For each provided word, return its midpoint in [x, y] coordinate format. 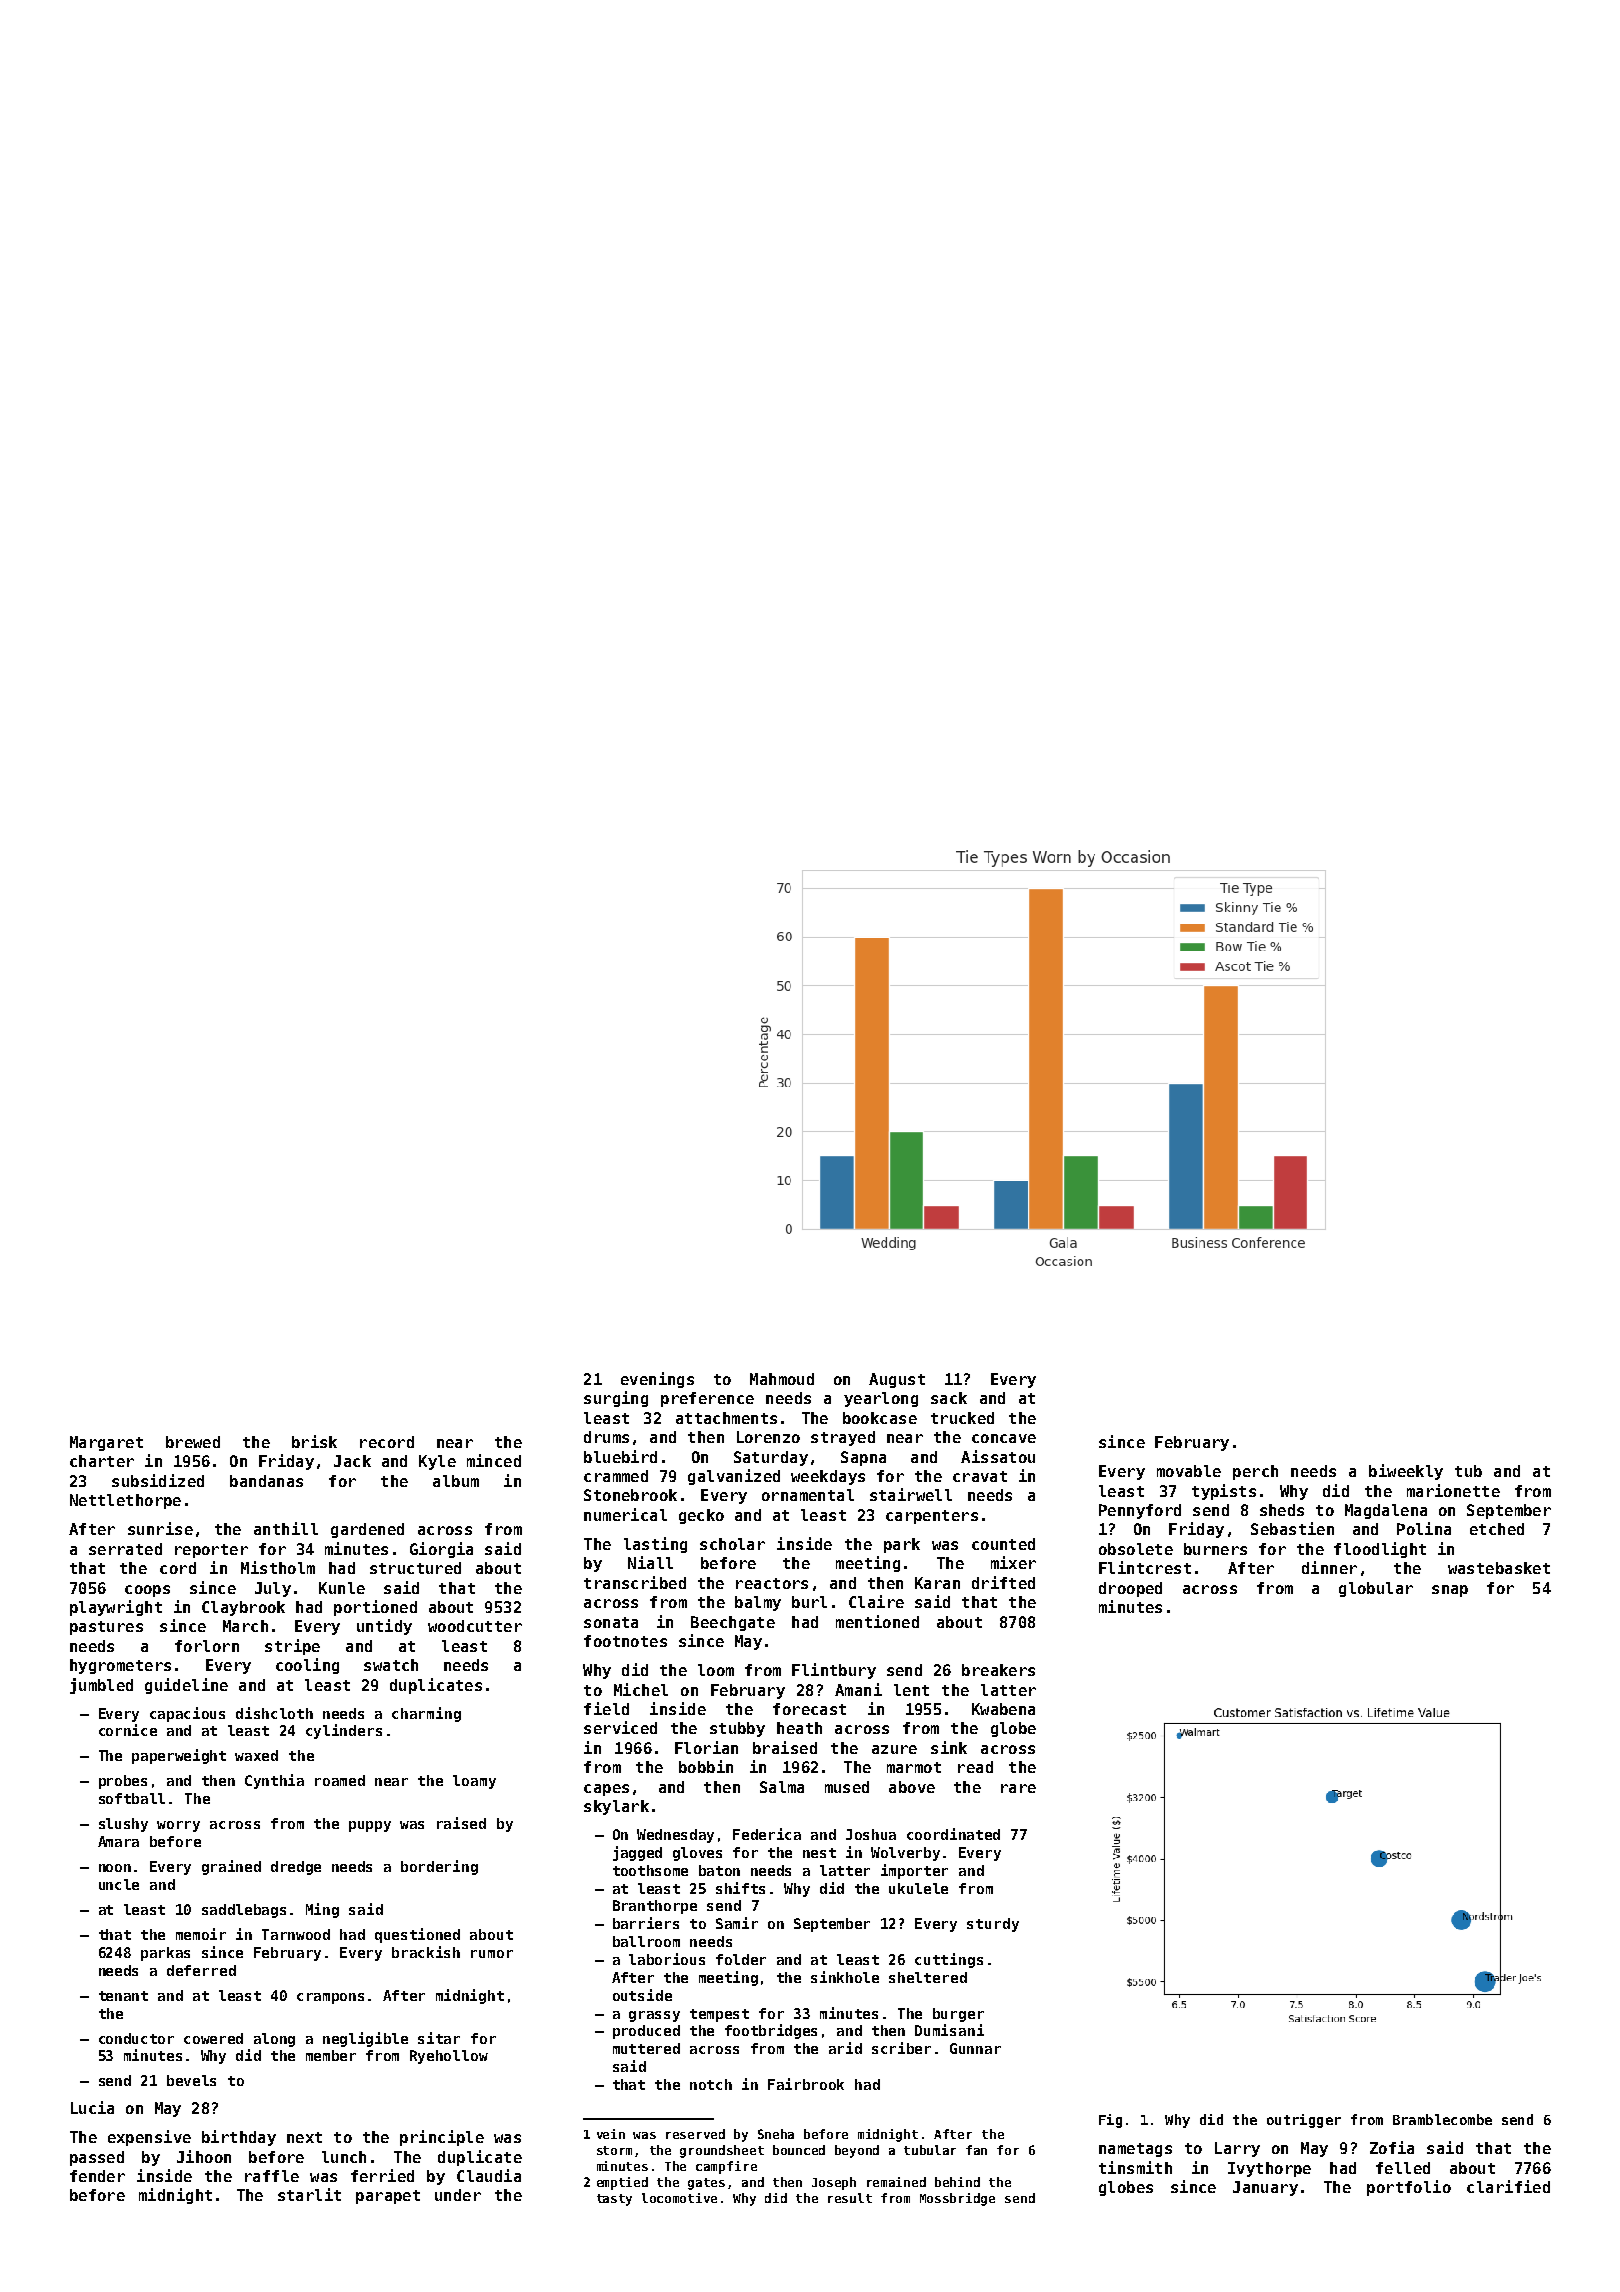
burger [958, 2015]
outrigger [1304, 2121]
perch [1255, 1472]
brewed [193, 1442]
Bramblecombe [1442, 2119]
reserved [695, 2134]
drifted [1003, 1582]
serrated [125, 1549]
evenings [657, 1380]
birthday [239, 2138]
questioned [417, 1935]
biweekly [1406, 1472]
